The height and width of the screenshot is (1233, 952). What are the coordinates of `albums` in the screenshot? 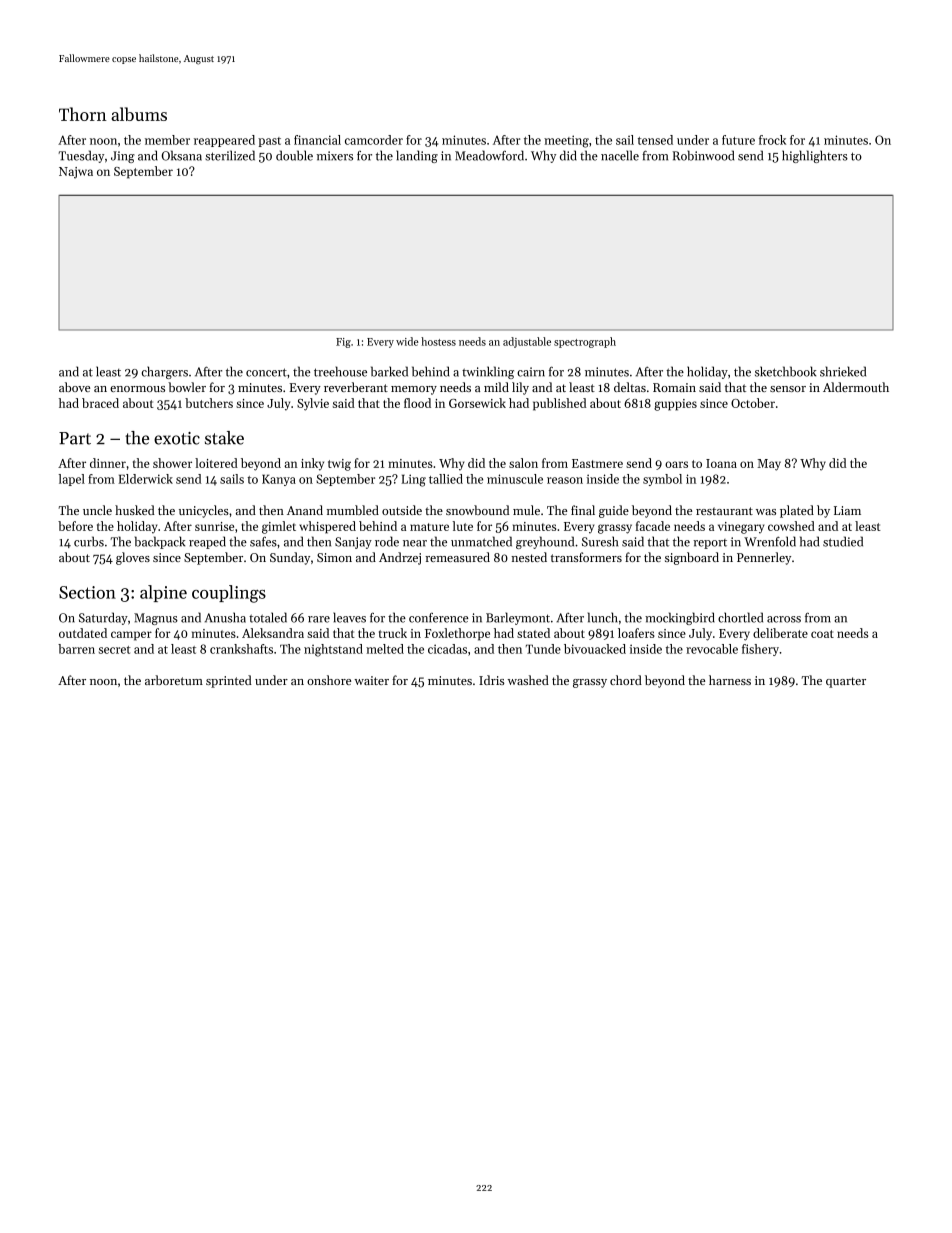 It's located at (139, 114).
